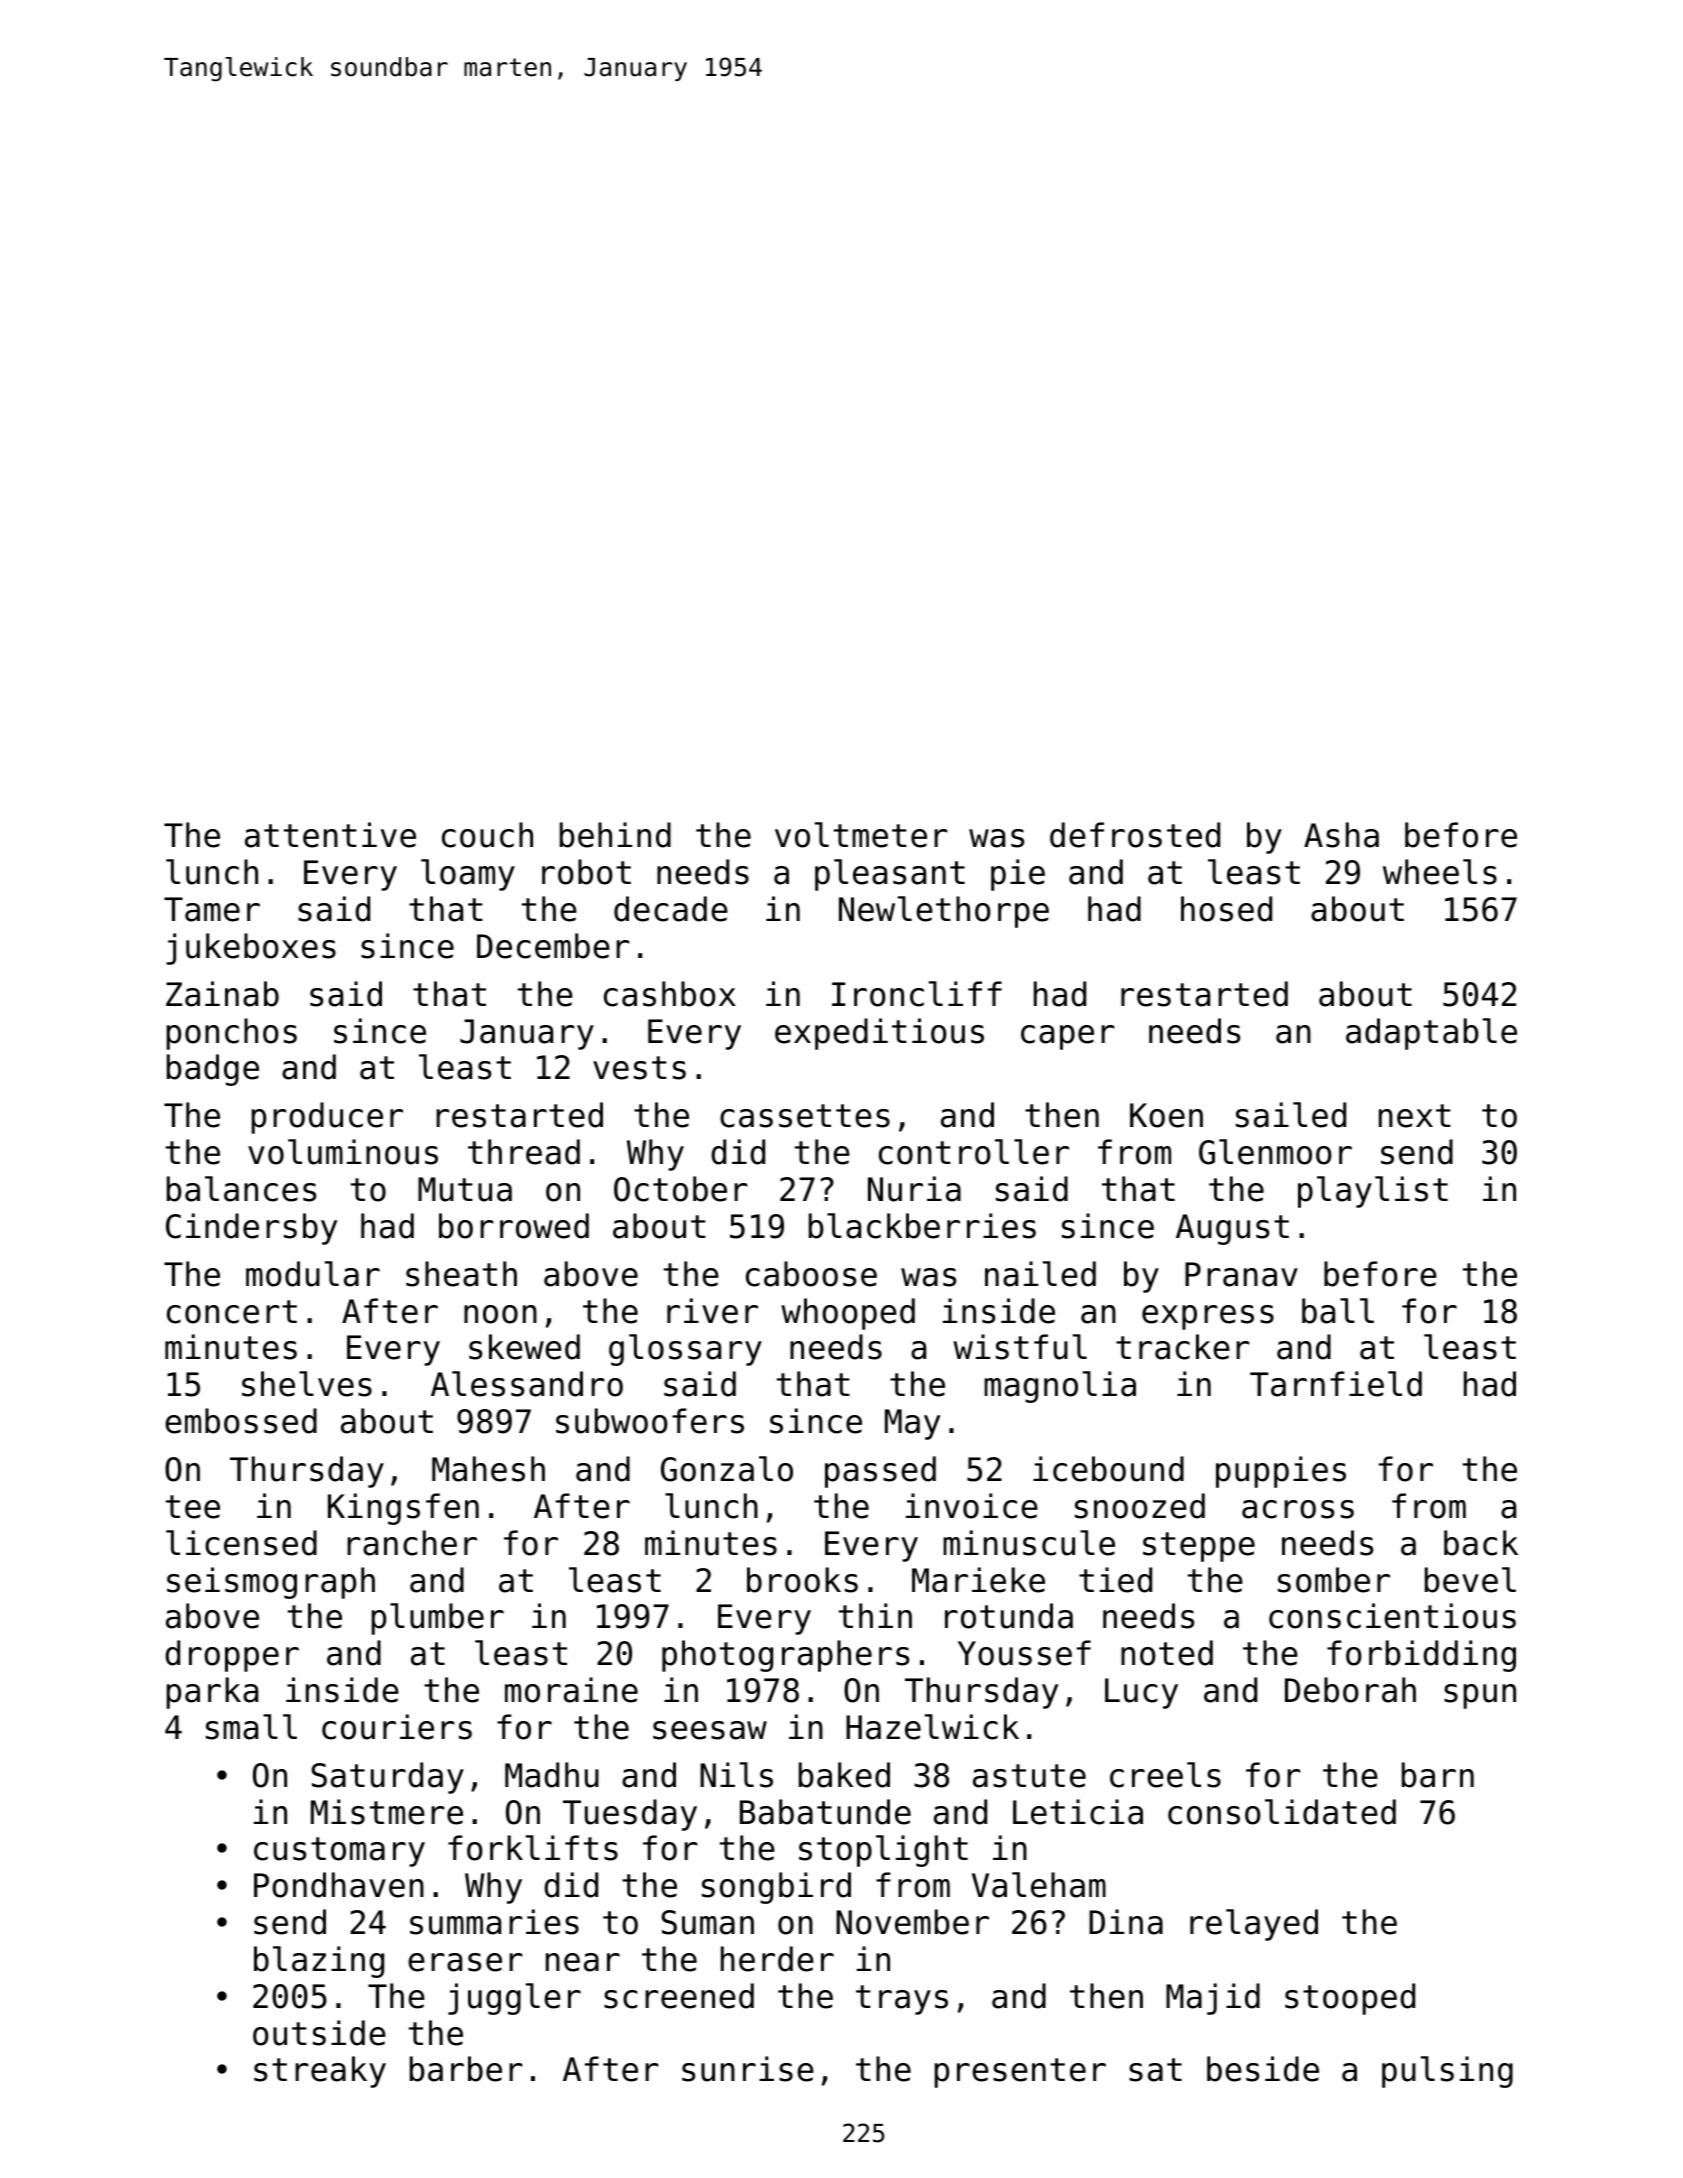  Describe the element at coordinates (1226, 909) in the image. I see `hosed` at that location.
